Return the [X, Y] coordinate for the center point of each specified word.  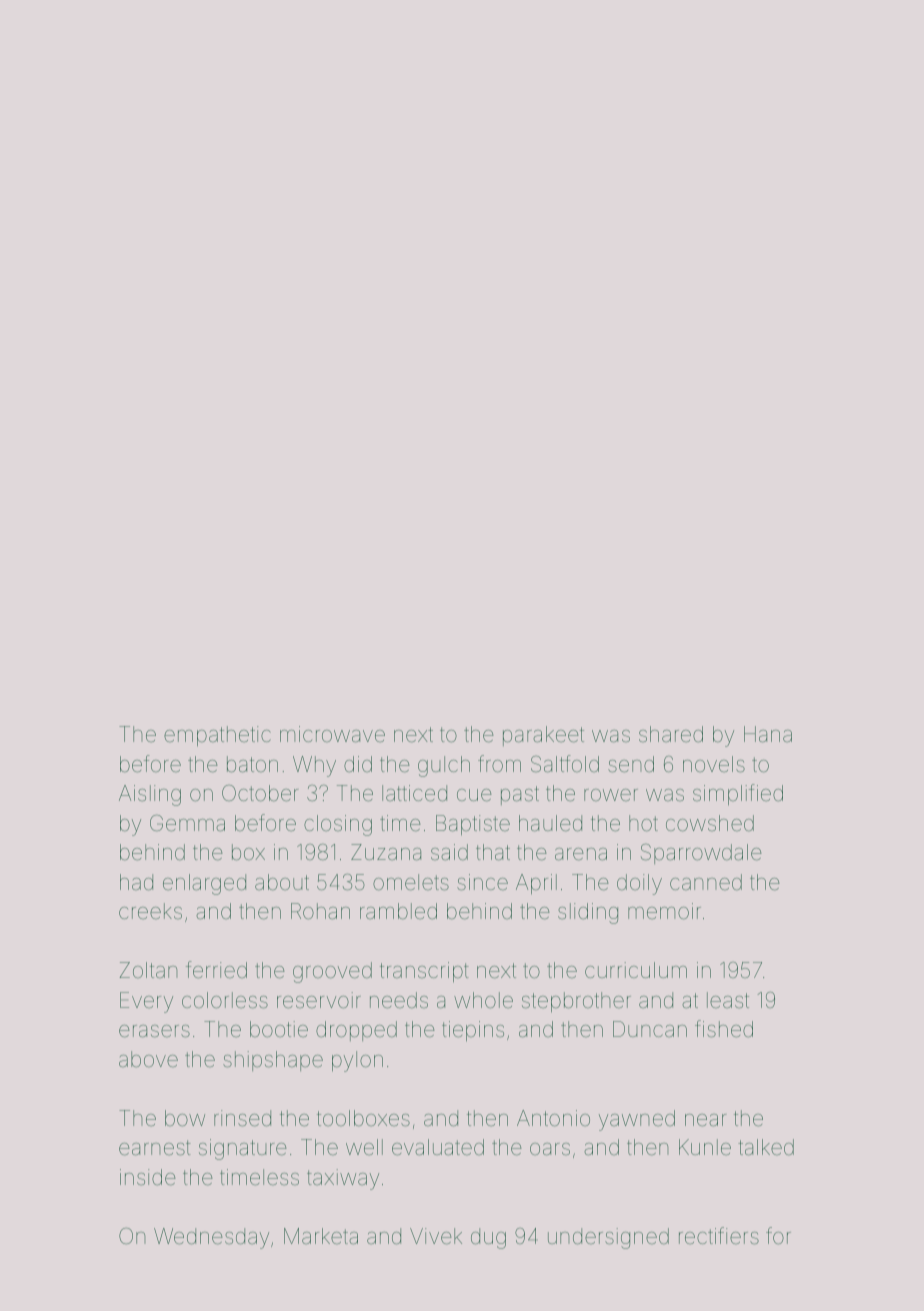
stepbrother [576, 1002]
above [148, 1059]
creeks [150, 911]
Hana [768, 734]
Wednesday [211, 1238]
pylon [357, 1061]
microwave [332, 734]
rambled [398, 911]
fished [724, 1029]
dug [488, 1238]
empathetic [217, 736]
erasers [154, 1031]
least [728, 1000]
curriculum [636, 970]
